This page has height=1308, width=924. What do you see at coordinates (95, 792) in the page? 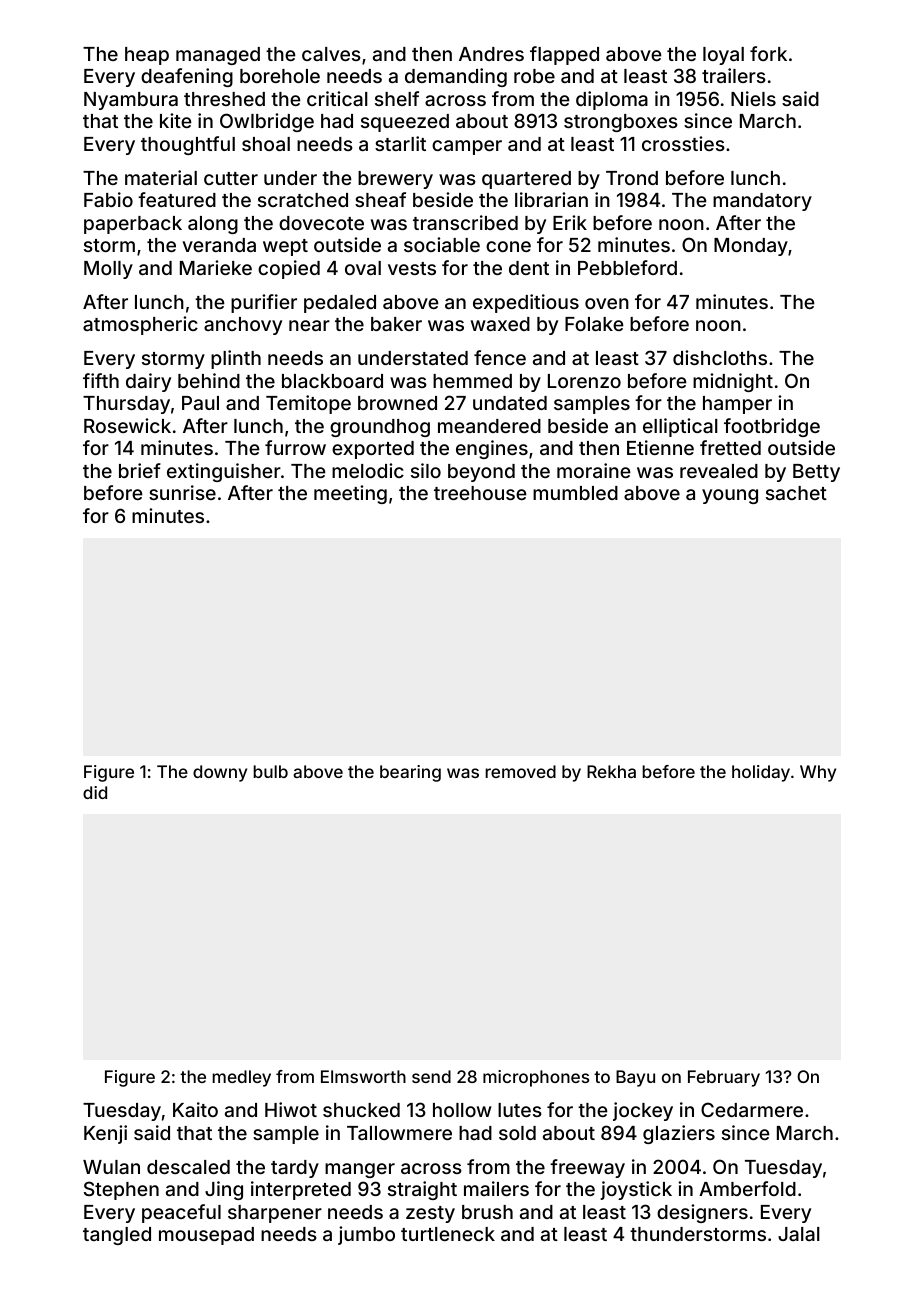
I see `did` at bounding box center [95, 792].
